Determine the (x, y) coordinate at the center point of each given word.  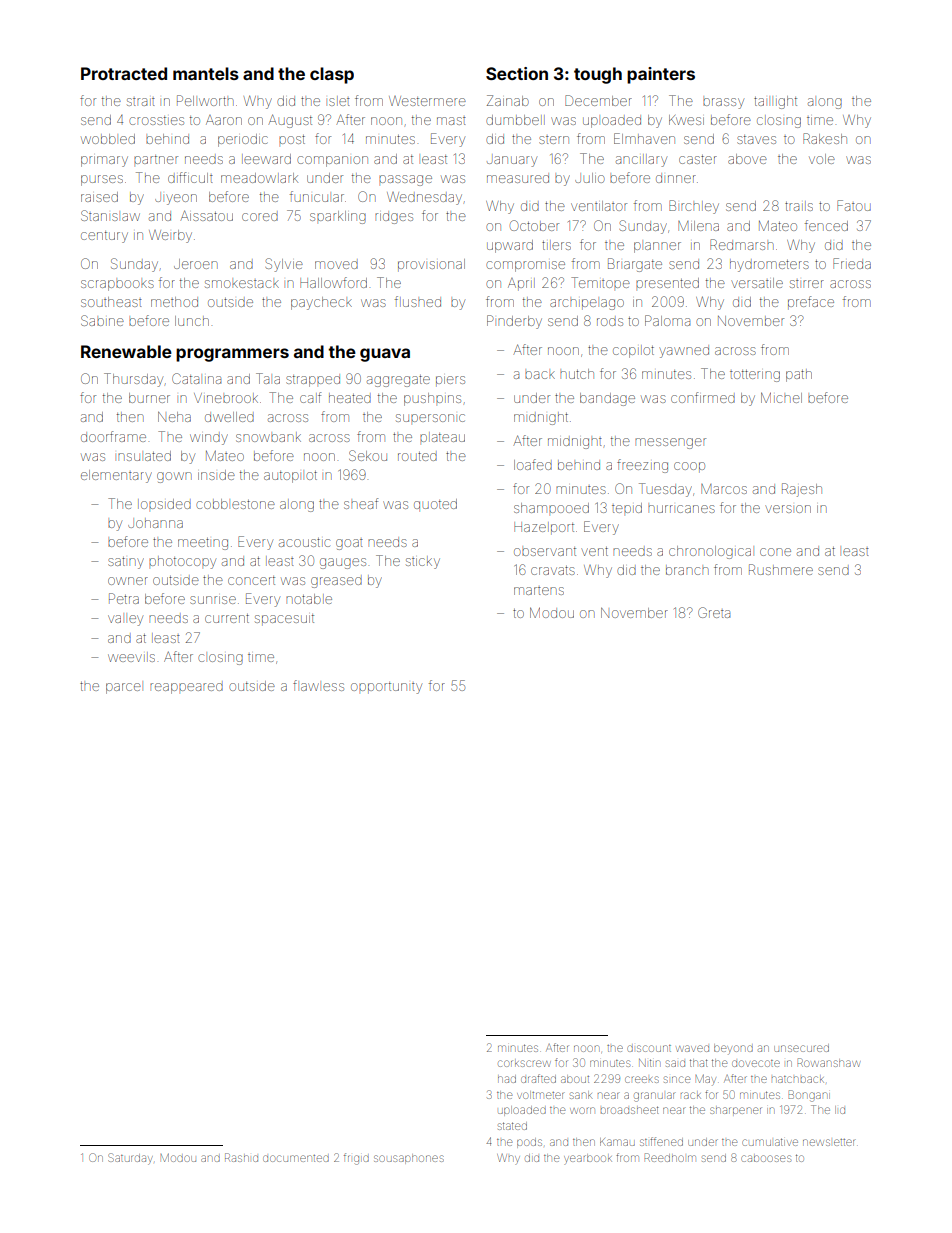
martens (539, 591)
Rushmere (781, 569)
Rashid (241, 1157)
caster (698, 159)
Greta (714, 612)
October (534, 225)
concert (251, 580)
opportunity (386, 688)
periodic (243, 140)
